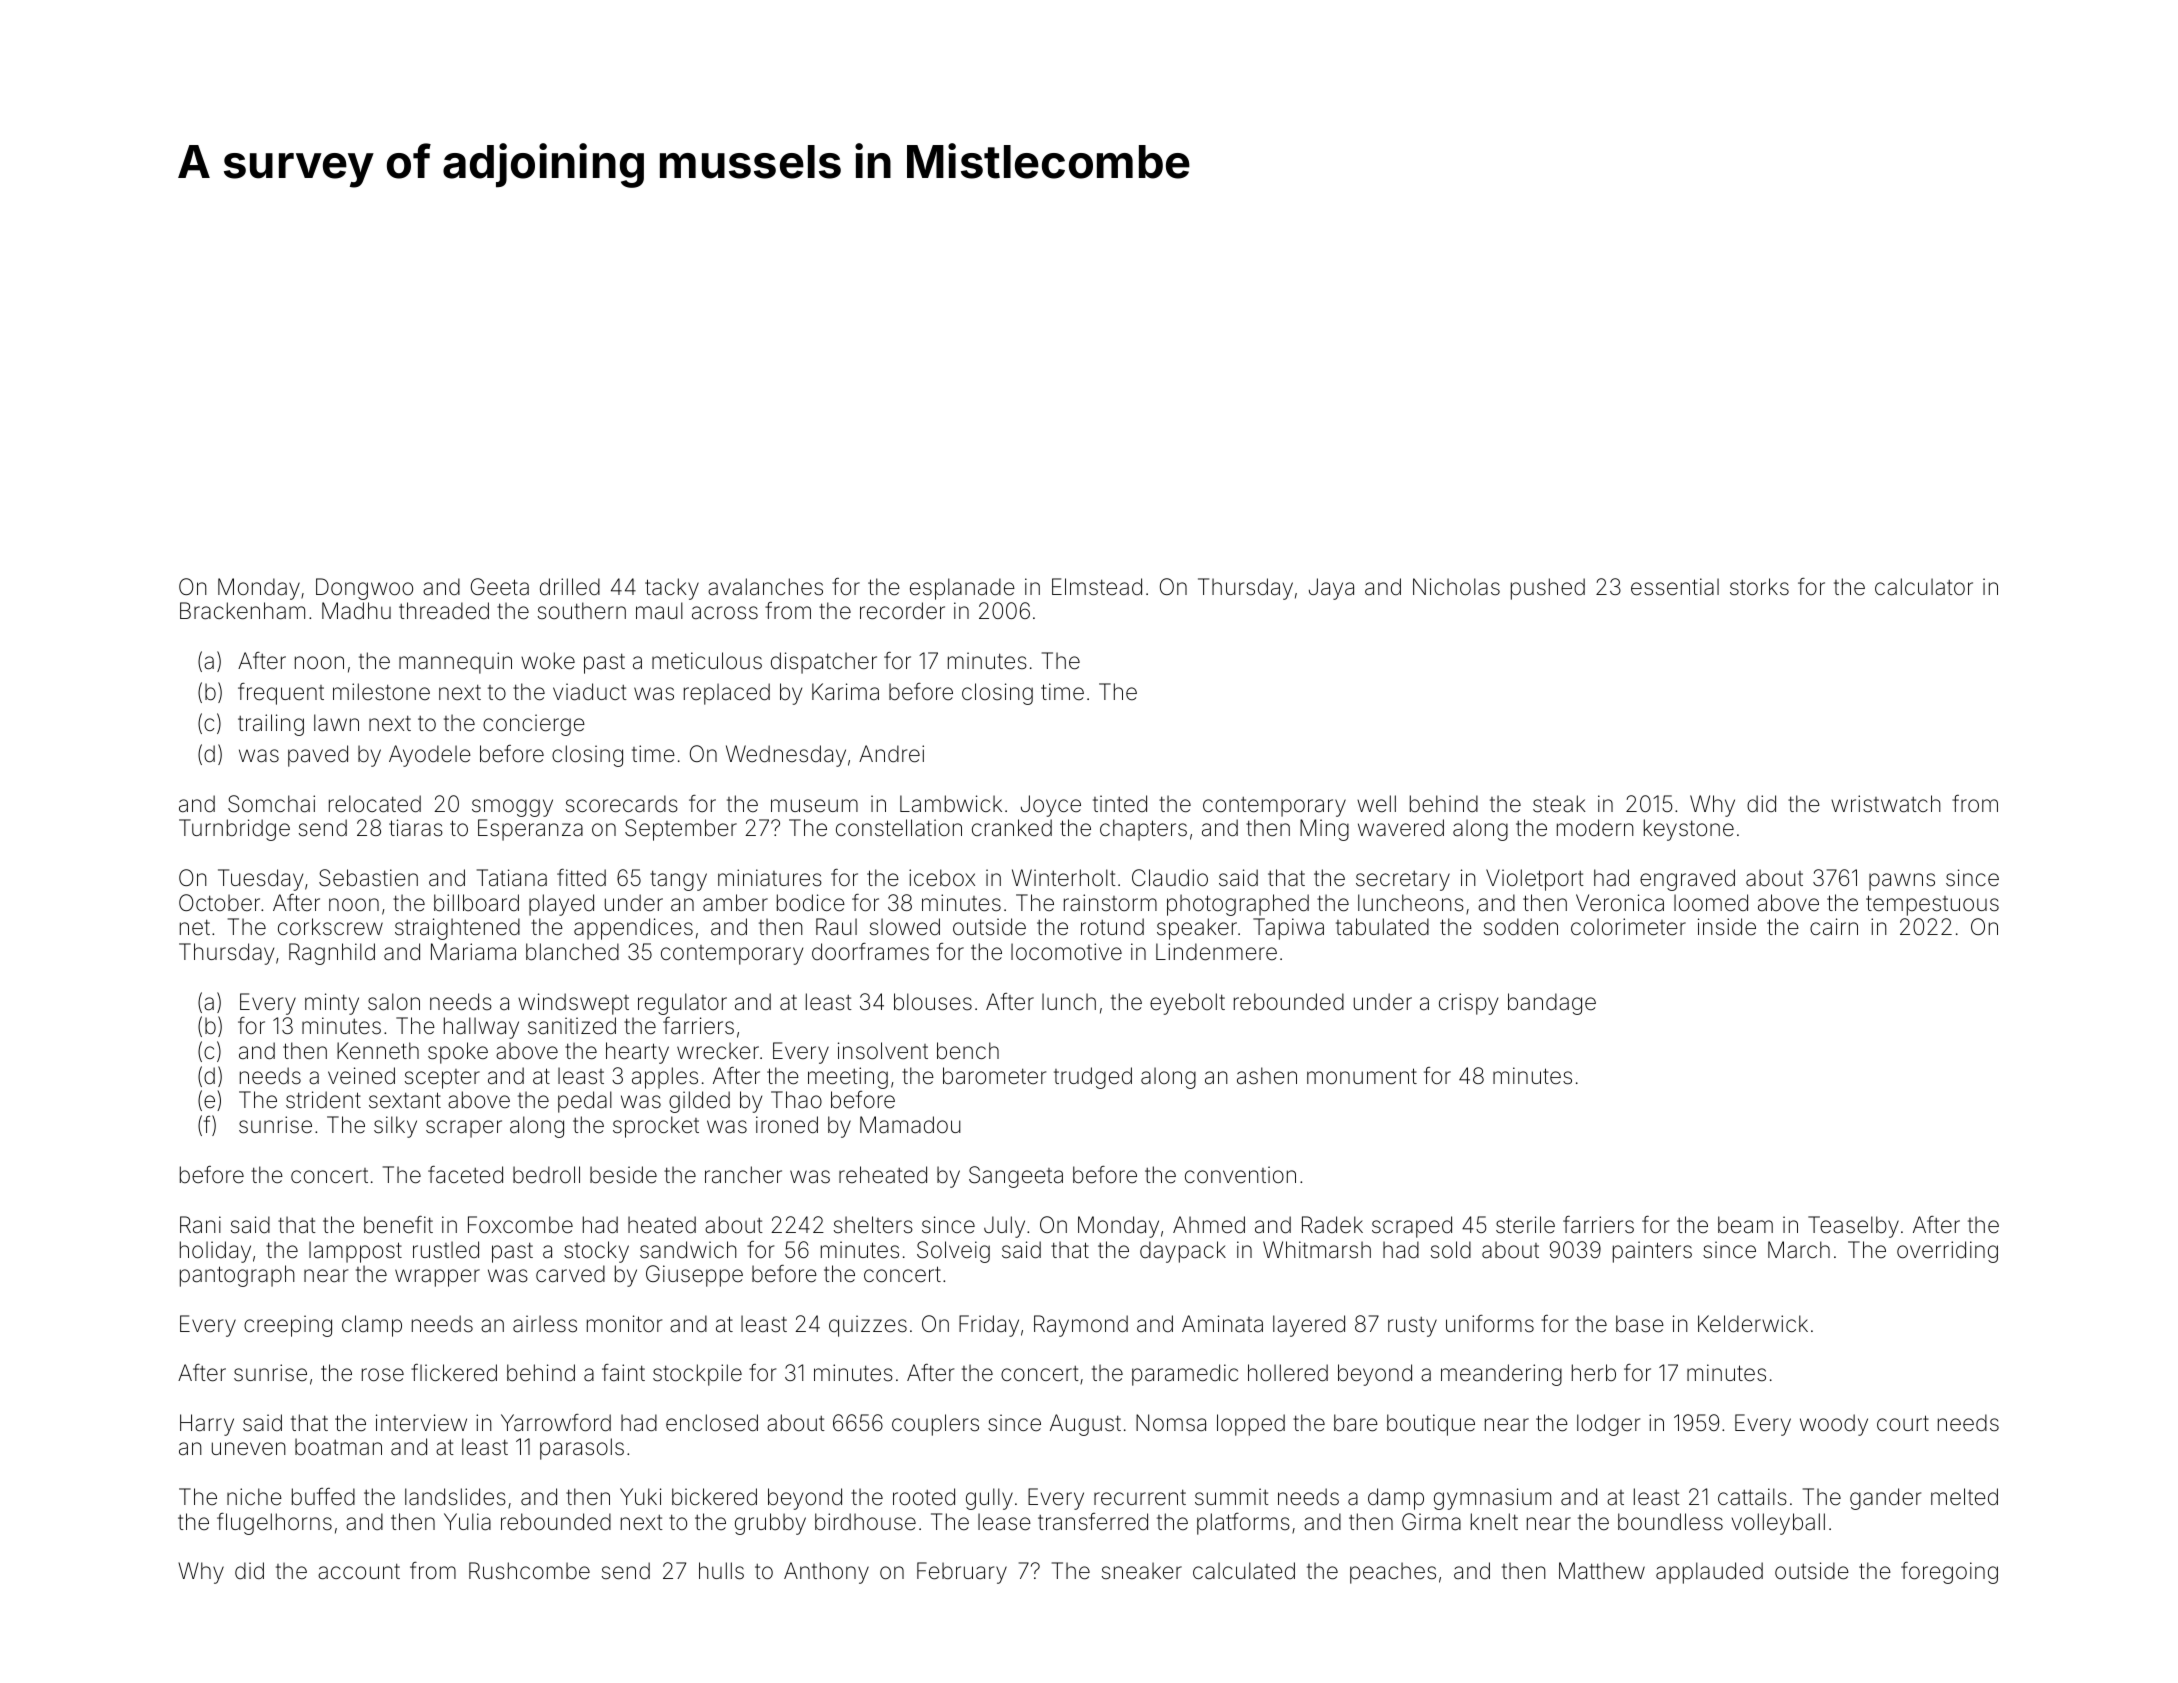 This image has width=2178, height=1683. I want to click on esplanade, so click(962, 589).
